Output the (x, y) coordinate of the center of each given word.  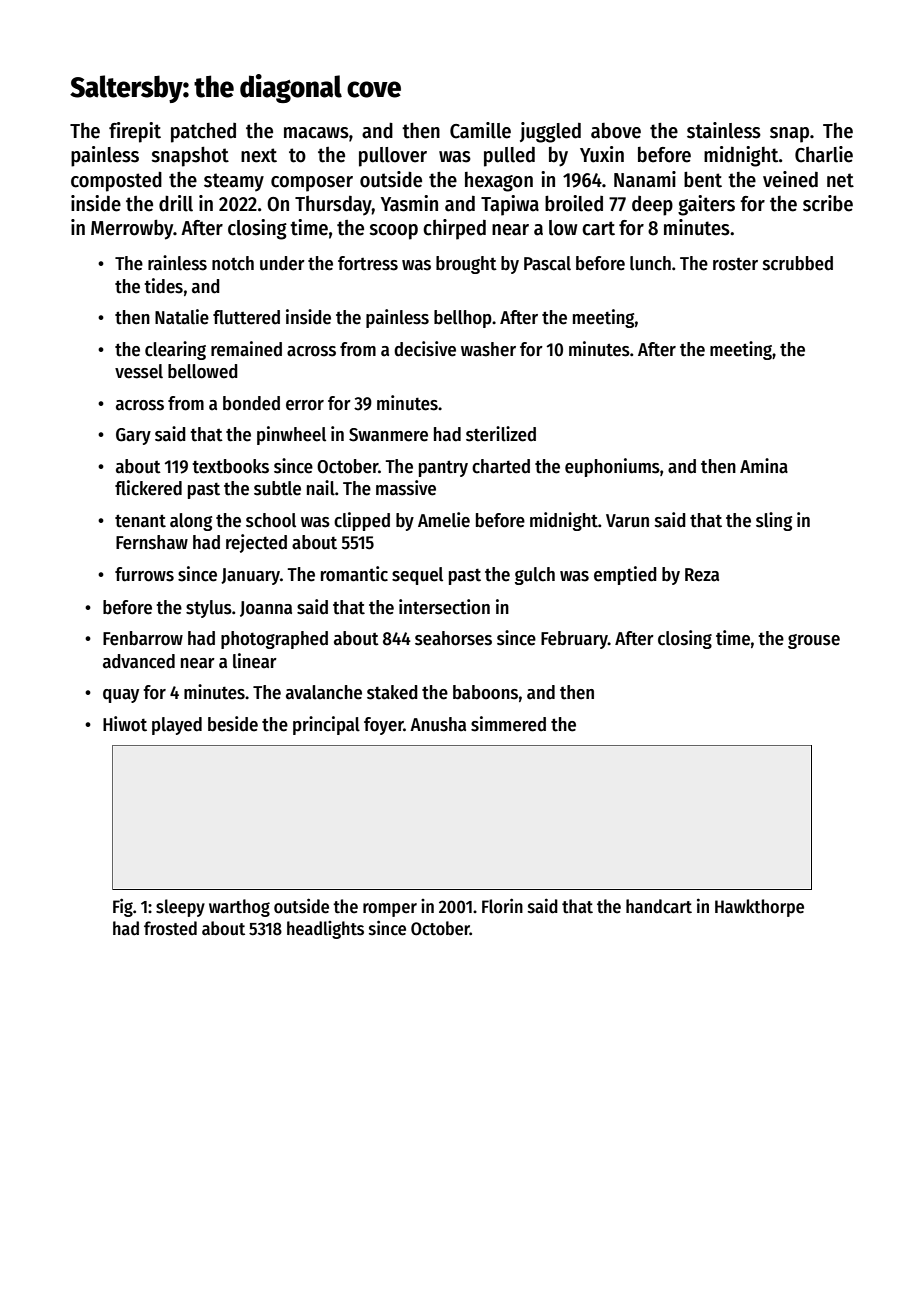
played (177, 726)
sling (774, 521)
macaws (316, 133)
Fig (123, 907)
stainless (724, 130)
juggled (550, 132)
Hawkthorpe (759, 908)
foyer (384, 726)
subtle (277, 488)
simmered (508, 724)
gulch (535, 576)
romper (390, 910)
